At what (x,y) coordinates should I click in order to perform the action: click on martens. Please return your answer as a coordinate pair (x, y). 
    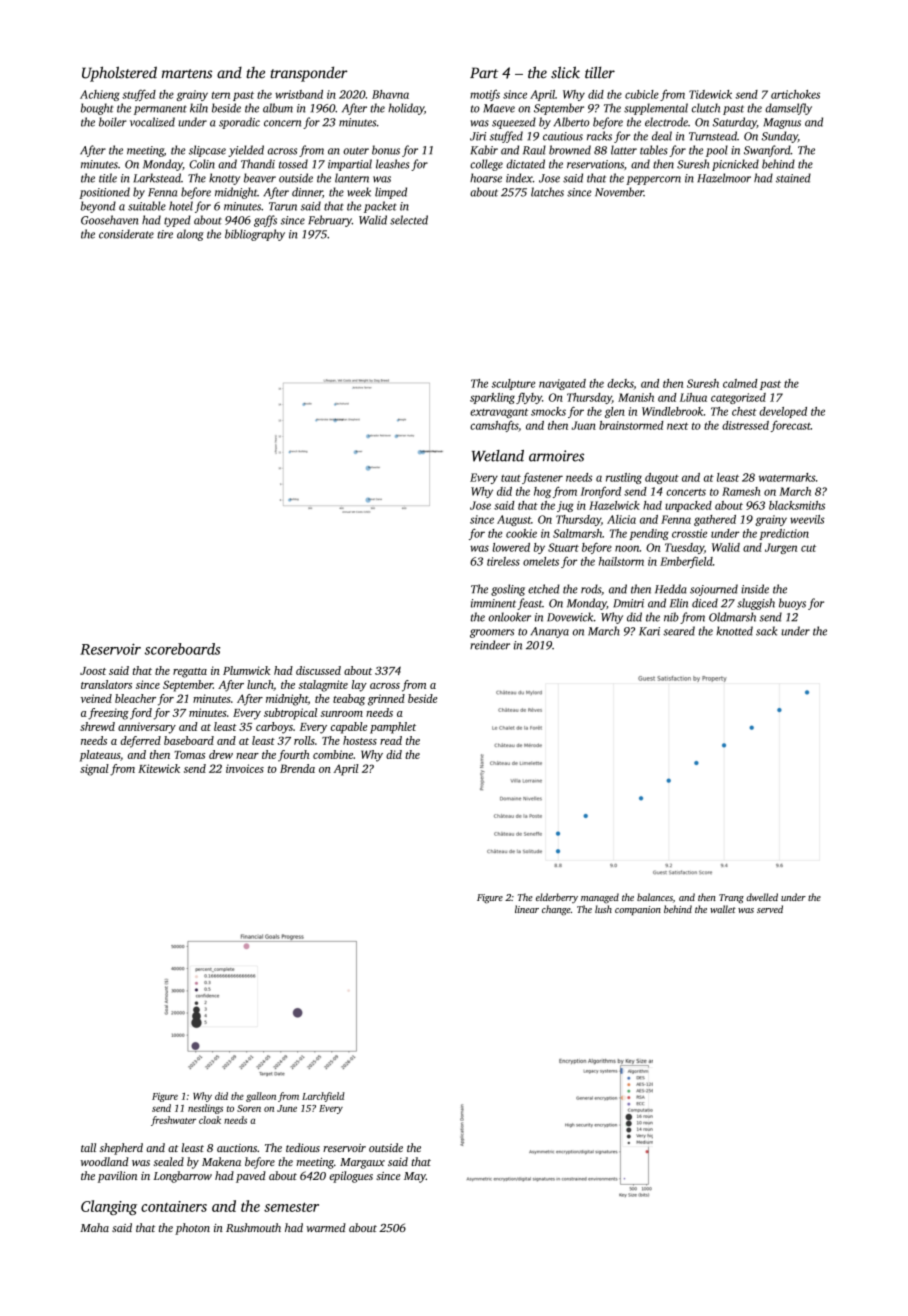
    Looking at the image, I should click on (187, 74).
